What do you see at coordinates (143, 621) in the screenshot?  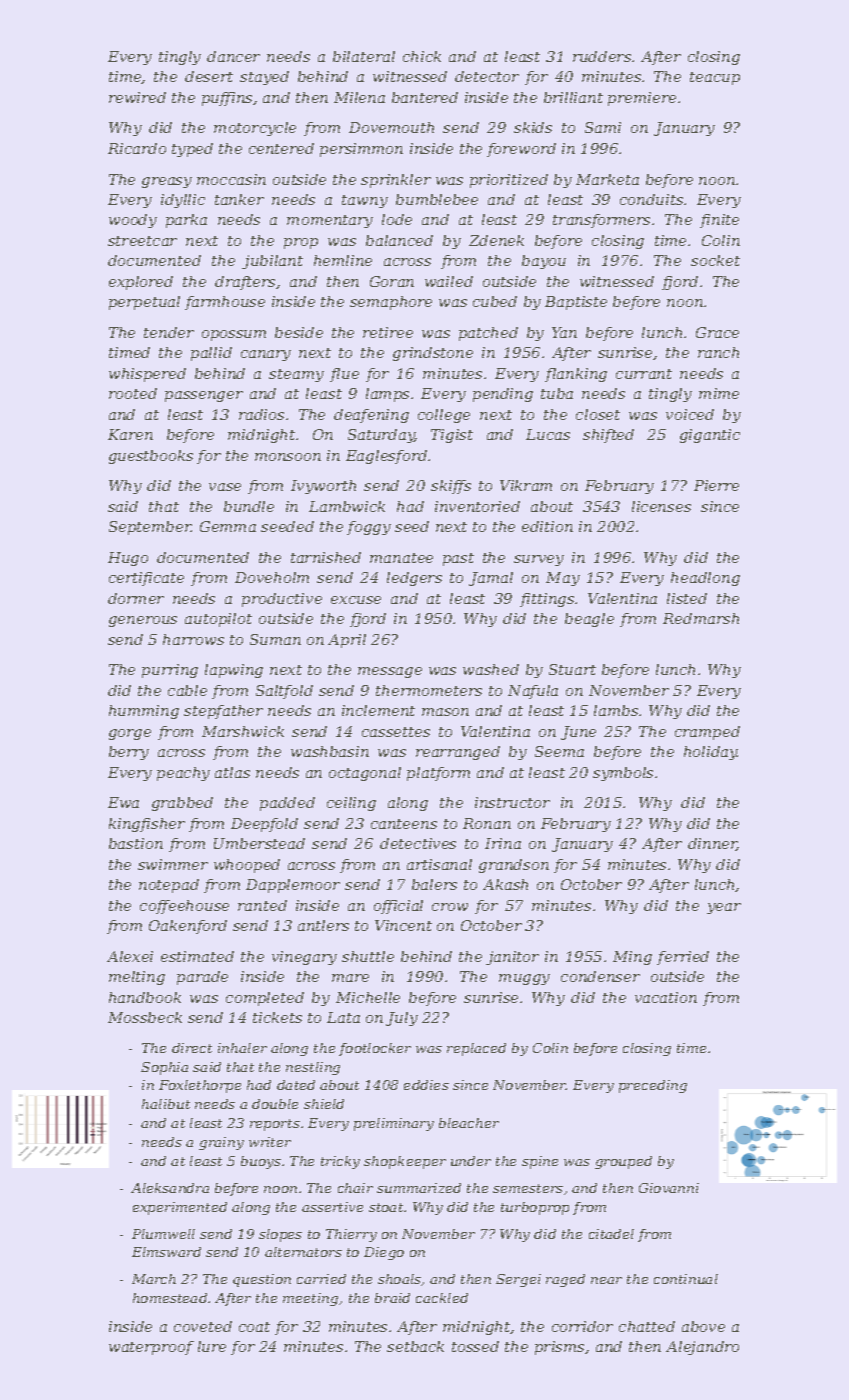 I see `generous` at bounding box center [143, 621].
